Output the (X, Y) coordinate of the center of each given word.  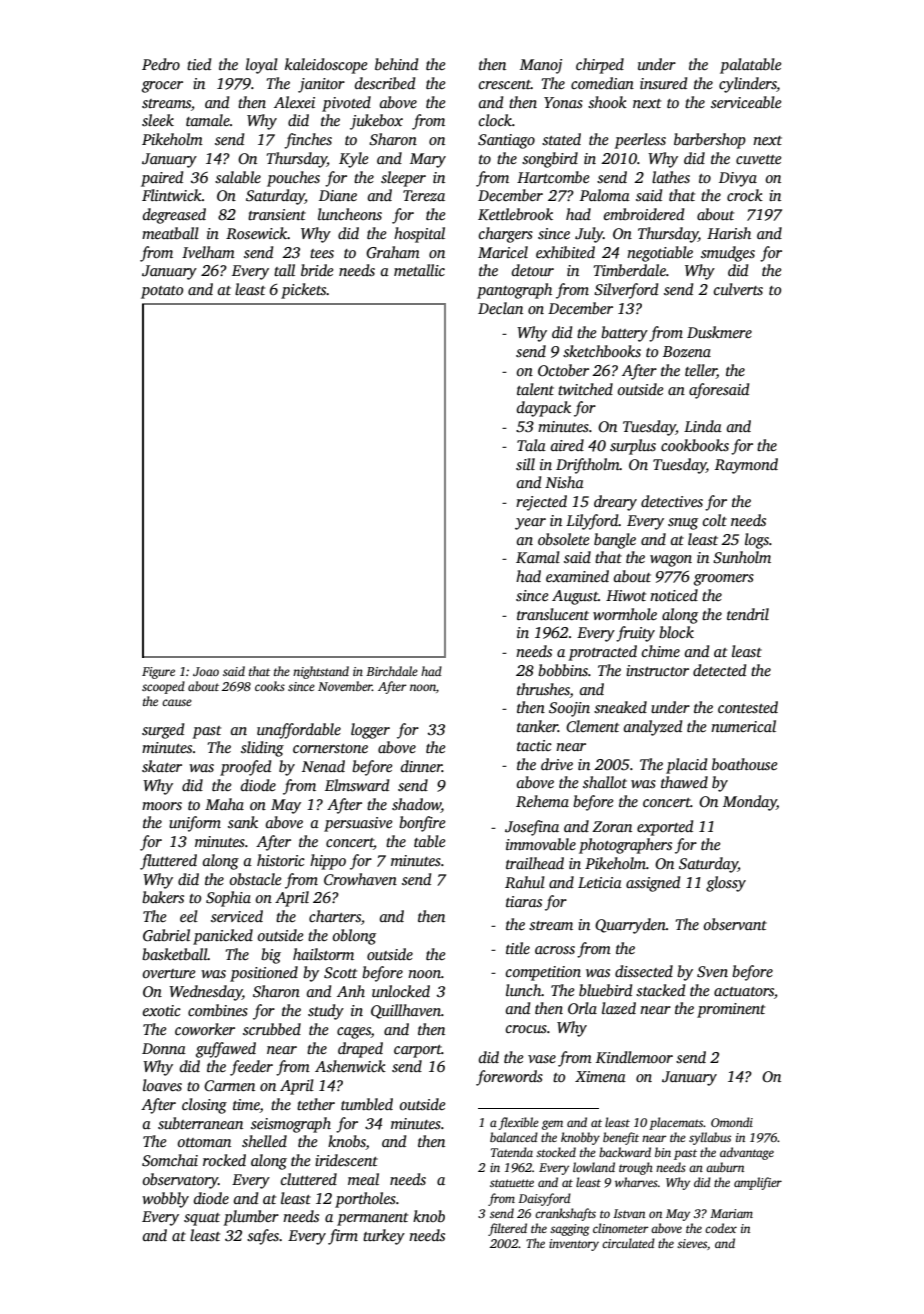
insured (663, 83)
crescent (505, 84)
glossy (726, 884)
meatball (170, 233)
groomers (724, 580)
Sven (712, 972)
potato (162, 292)
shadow (416, 804)
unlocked (401, 991)
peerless (640, 141)
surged (163, 731)
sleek (158, 120)
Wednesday (205, 993)
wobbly (165, 1200)
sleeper (403, 179)
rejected (541, 503)
